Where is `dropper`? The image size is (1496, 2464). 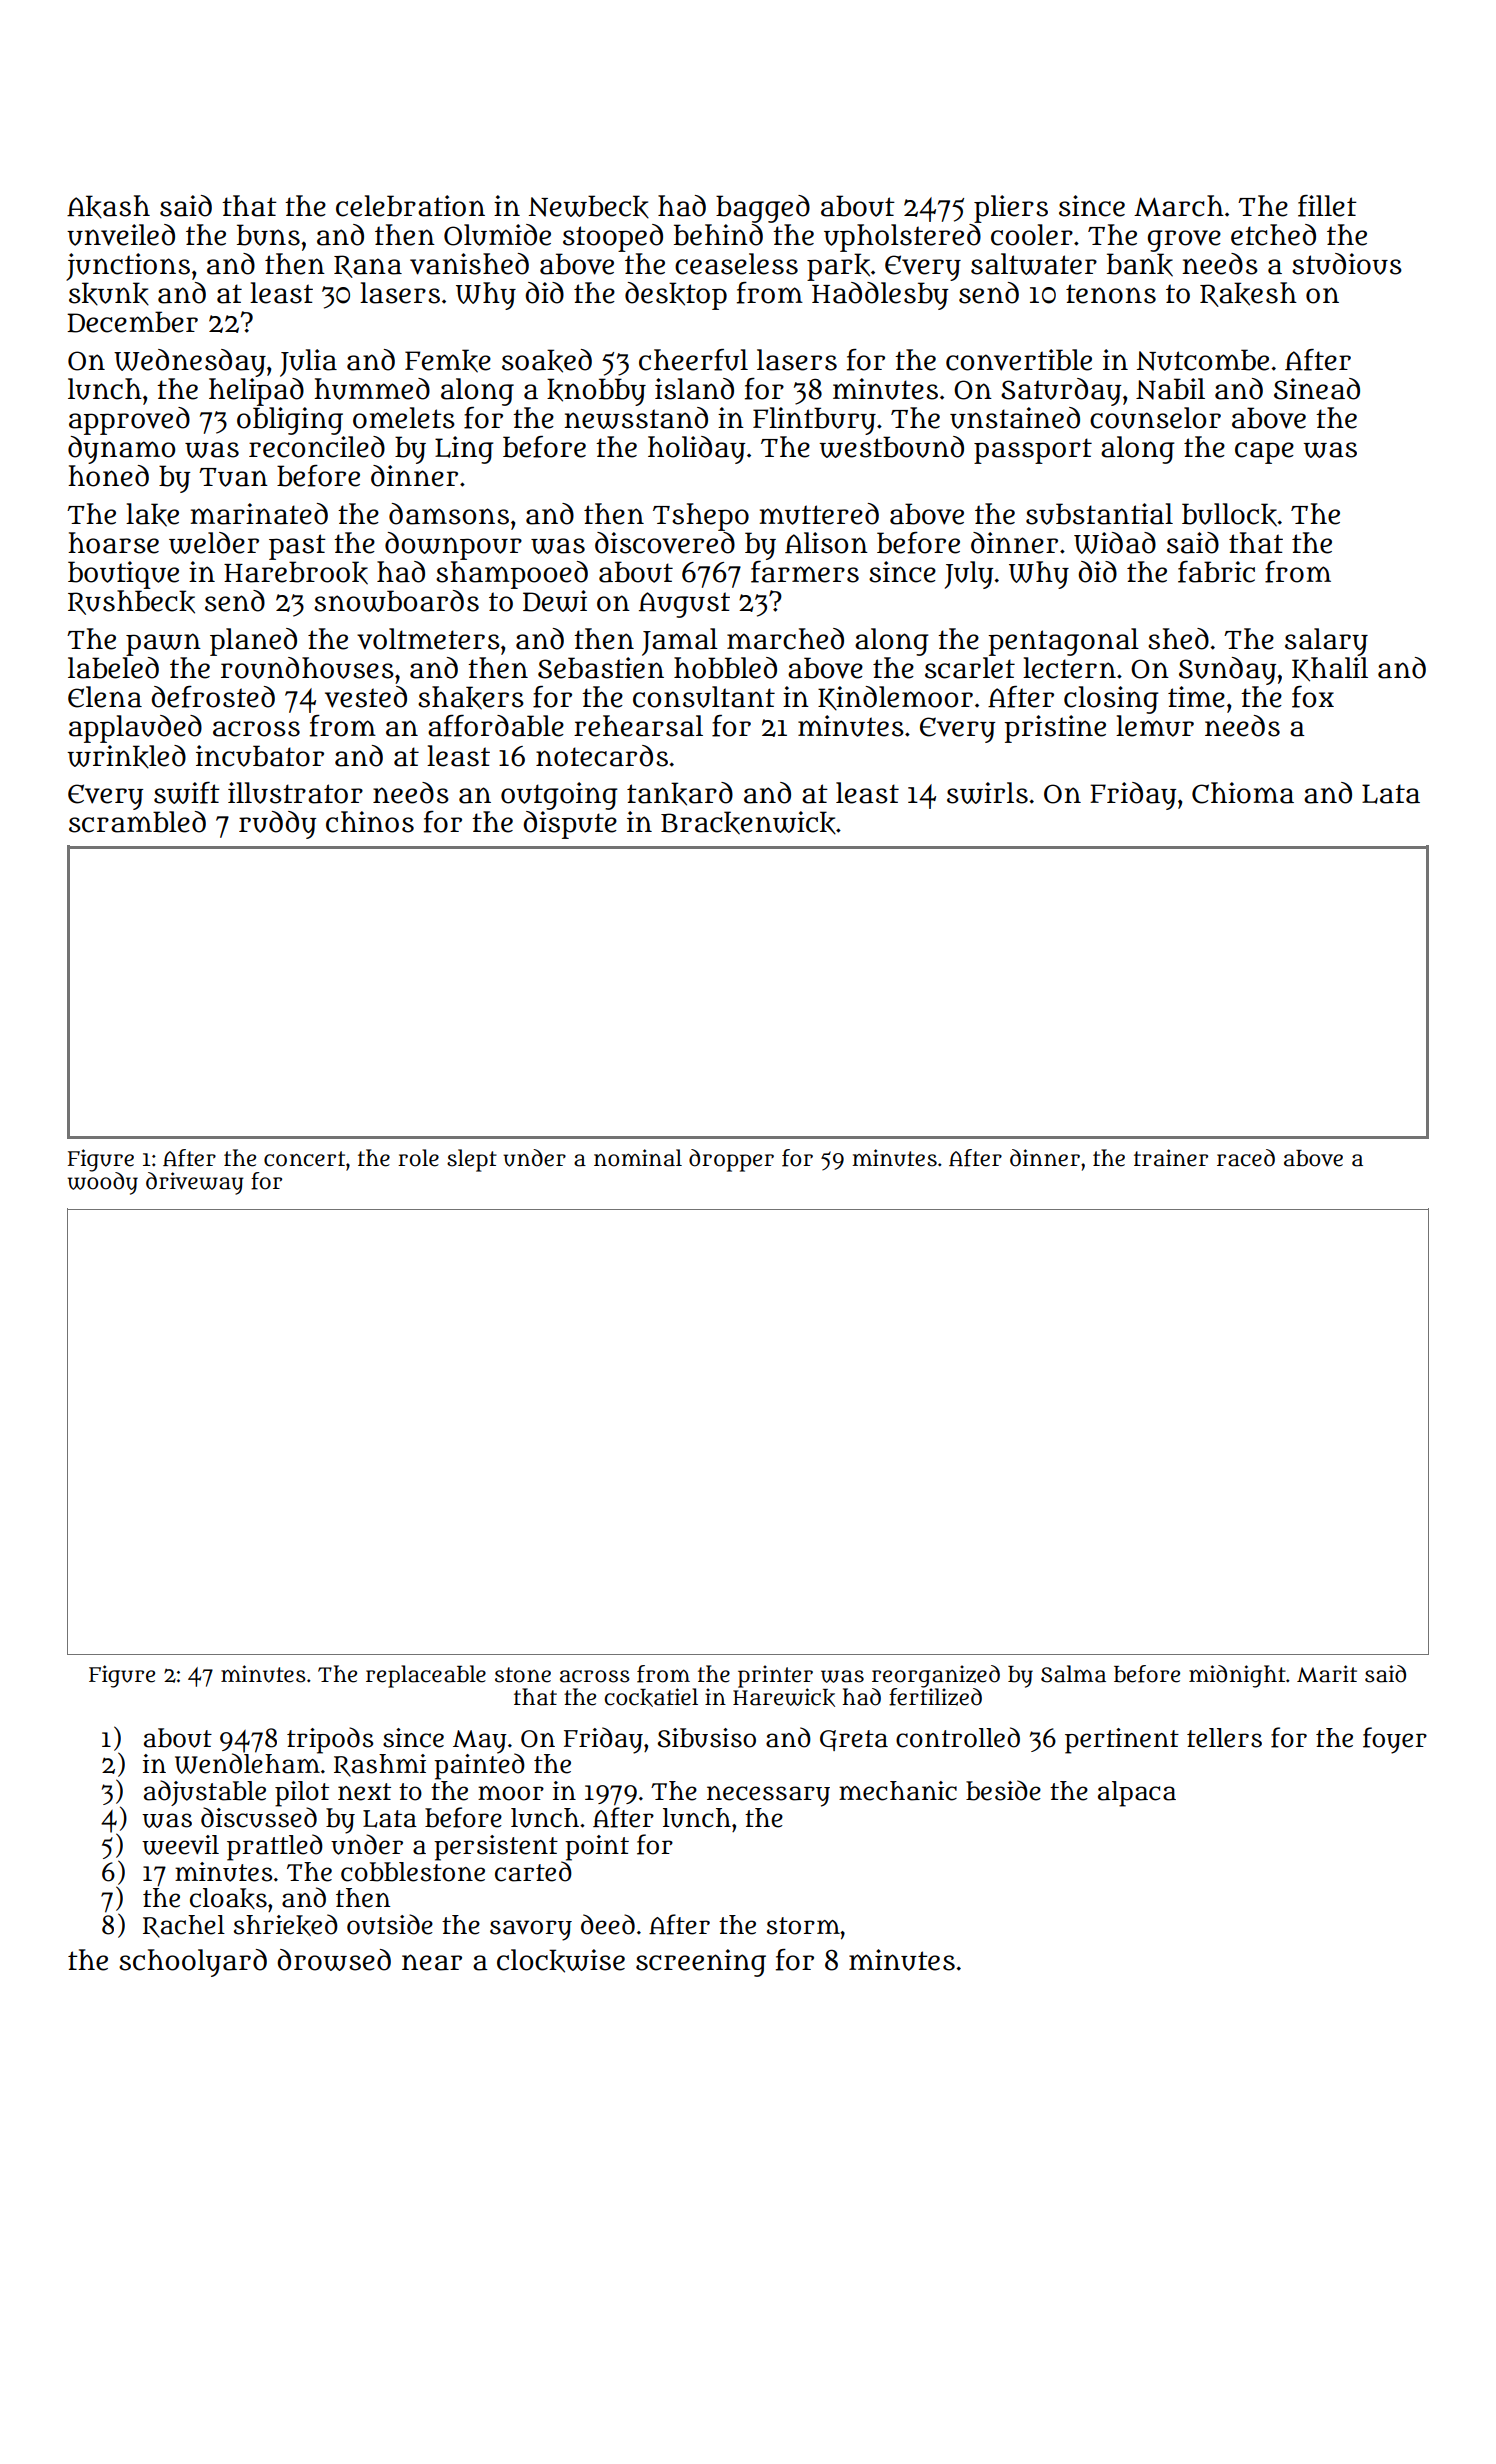
dropper is located at coordinates (731, 1160).
